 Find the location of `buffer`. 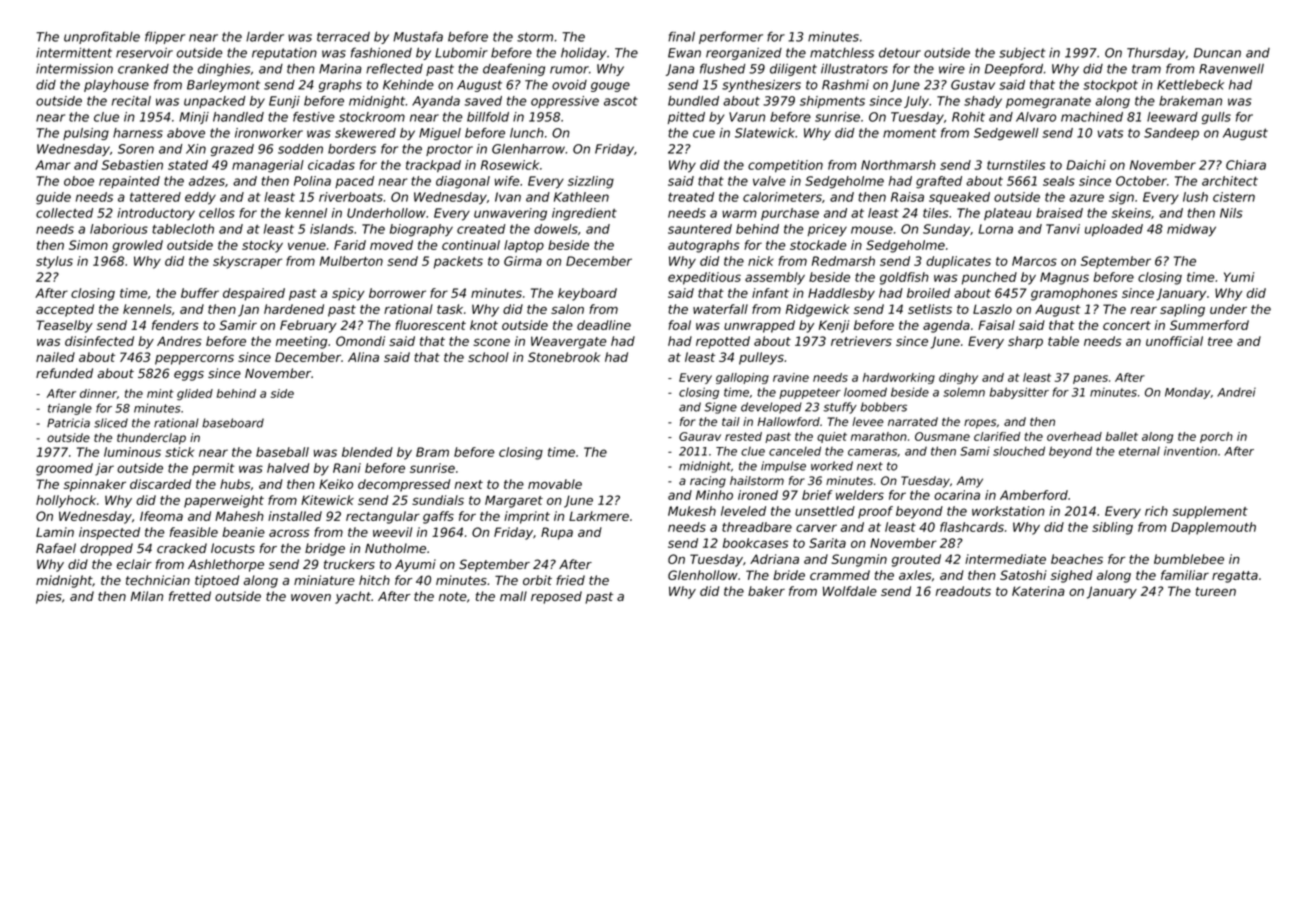

buffer is located at coordinates (200, 293).
